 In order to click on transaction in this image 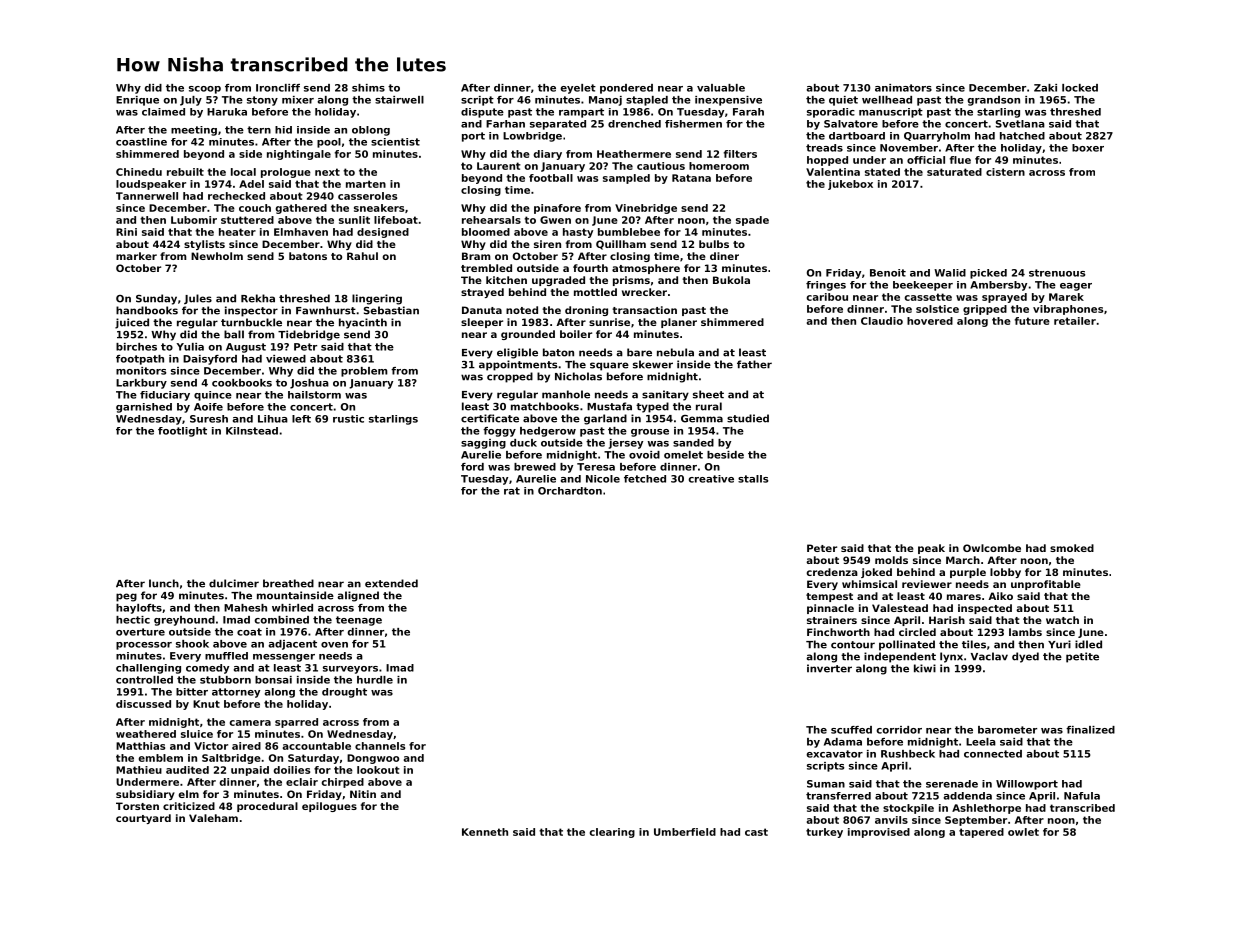, I will do `click(644, 310)`.
